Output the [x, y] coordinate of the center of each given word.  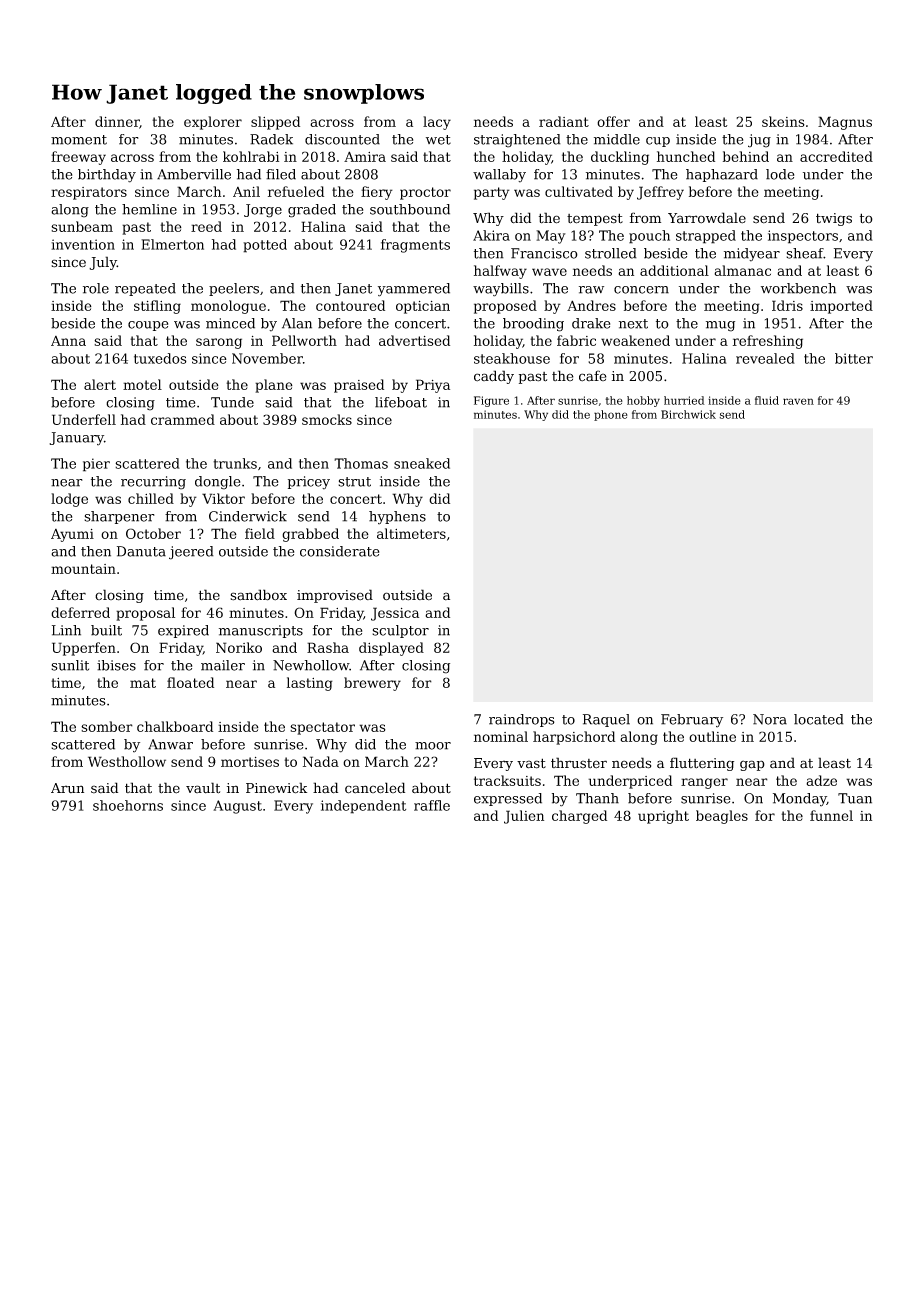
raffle [432, 805]
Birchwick [688, 414]
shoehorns [128, 805]
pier [96, 465]
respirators [89, 193]
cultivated [579, 191]
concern [641, 290]
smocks [327, 419]
